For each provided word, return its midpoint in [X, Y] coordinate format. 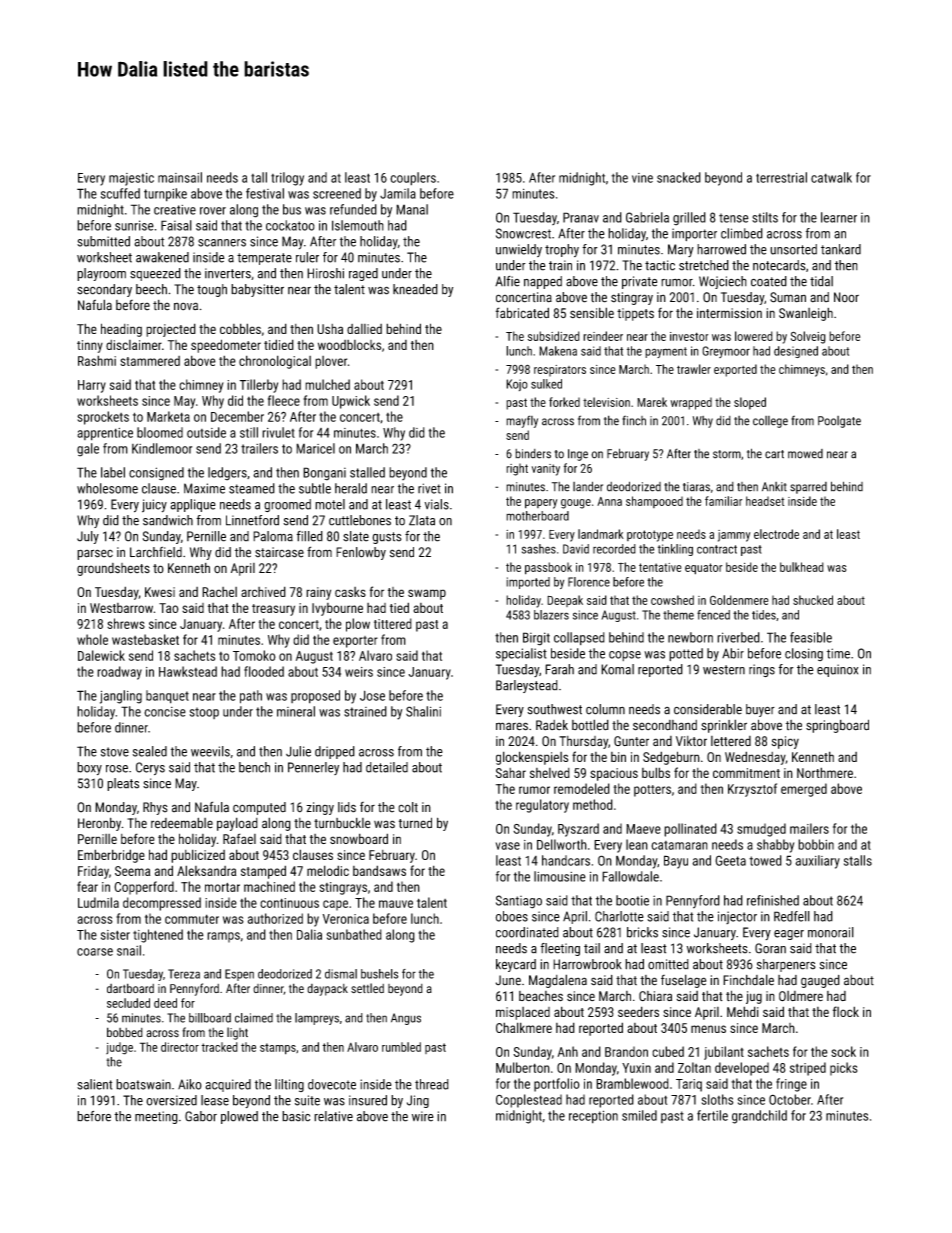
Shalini [423, 711]
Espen [239, 975]
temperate [264, 259]
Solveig [808, 337]
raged [363, 274]
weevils [210, 751]
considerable [708, 709]
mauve [396, 904]
